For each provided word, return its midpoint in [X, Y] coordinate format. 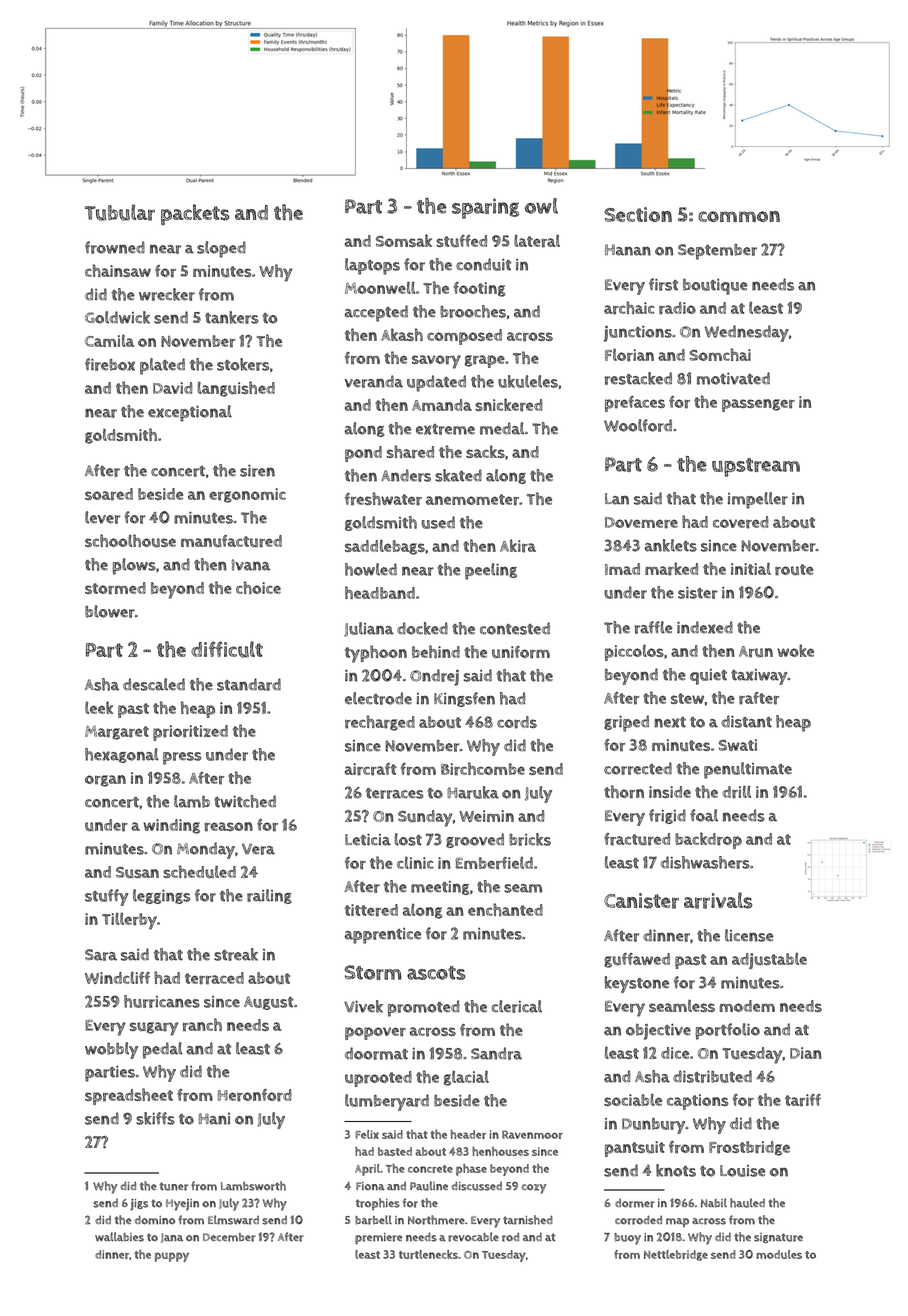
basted [395, 1151]
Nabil [714, 1203]
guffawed [637, 960]
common [739, 216]
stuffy [107, 897]
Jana [172, 1238]
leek [99, 707]
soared [109, 494]
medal [502, 428]
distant [746, 721]
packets [195, 214]
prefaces [635, 404]
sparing [485, 208]
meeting [440, 887]
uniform [521, 652]
